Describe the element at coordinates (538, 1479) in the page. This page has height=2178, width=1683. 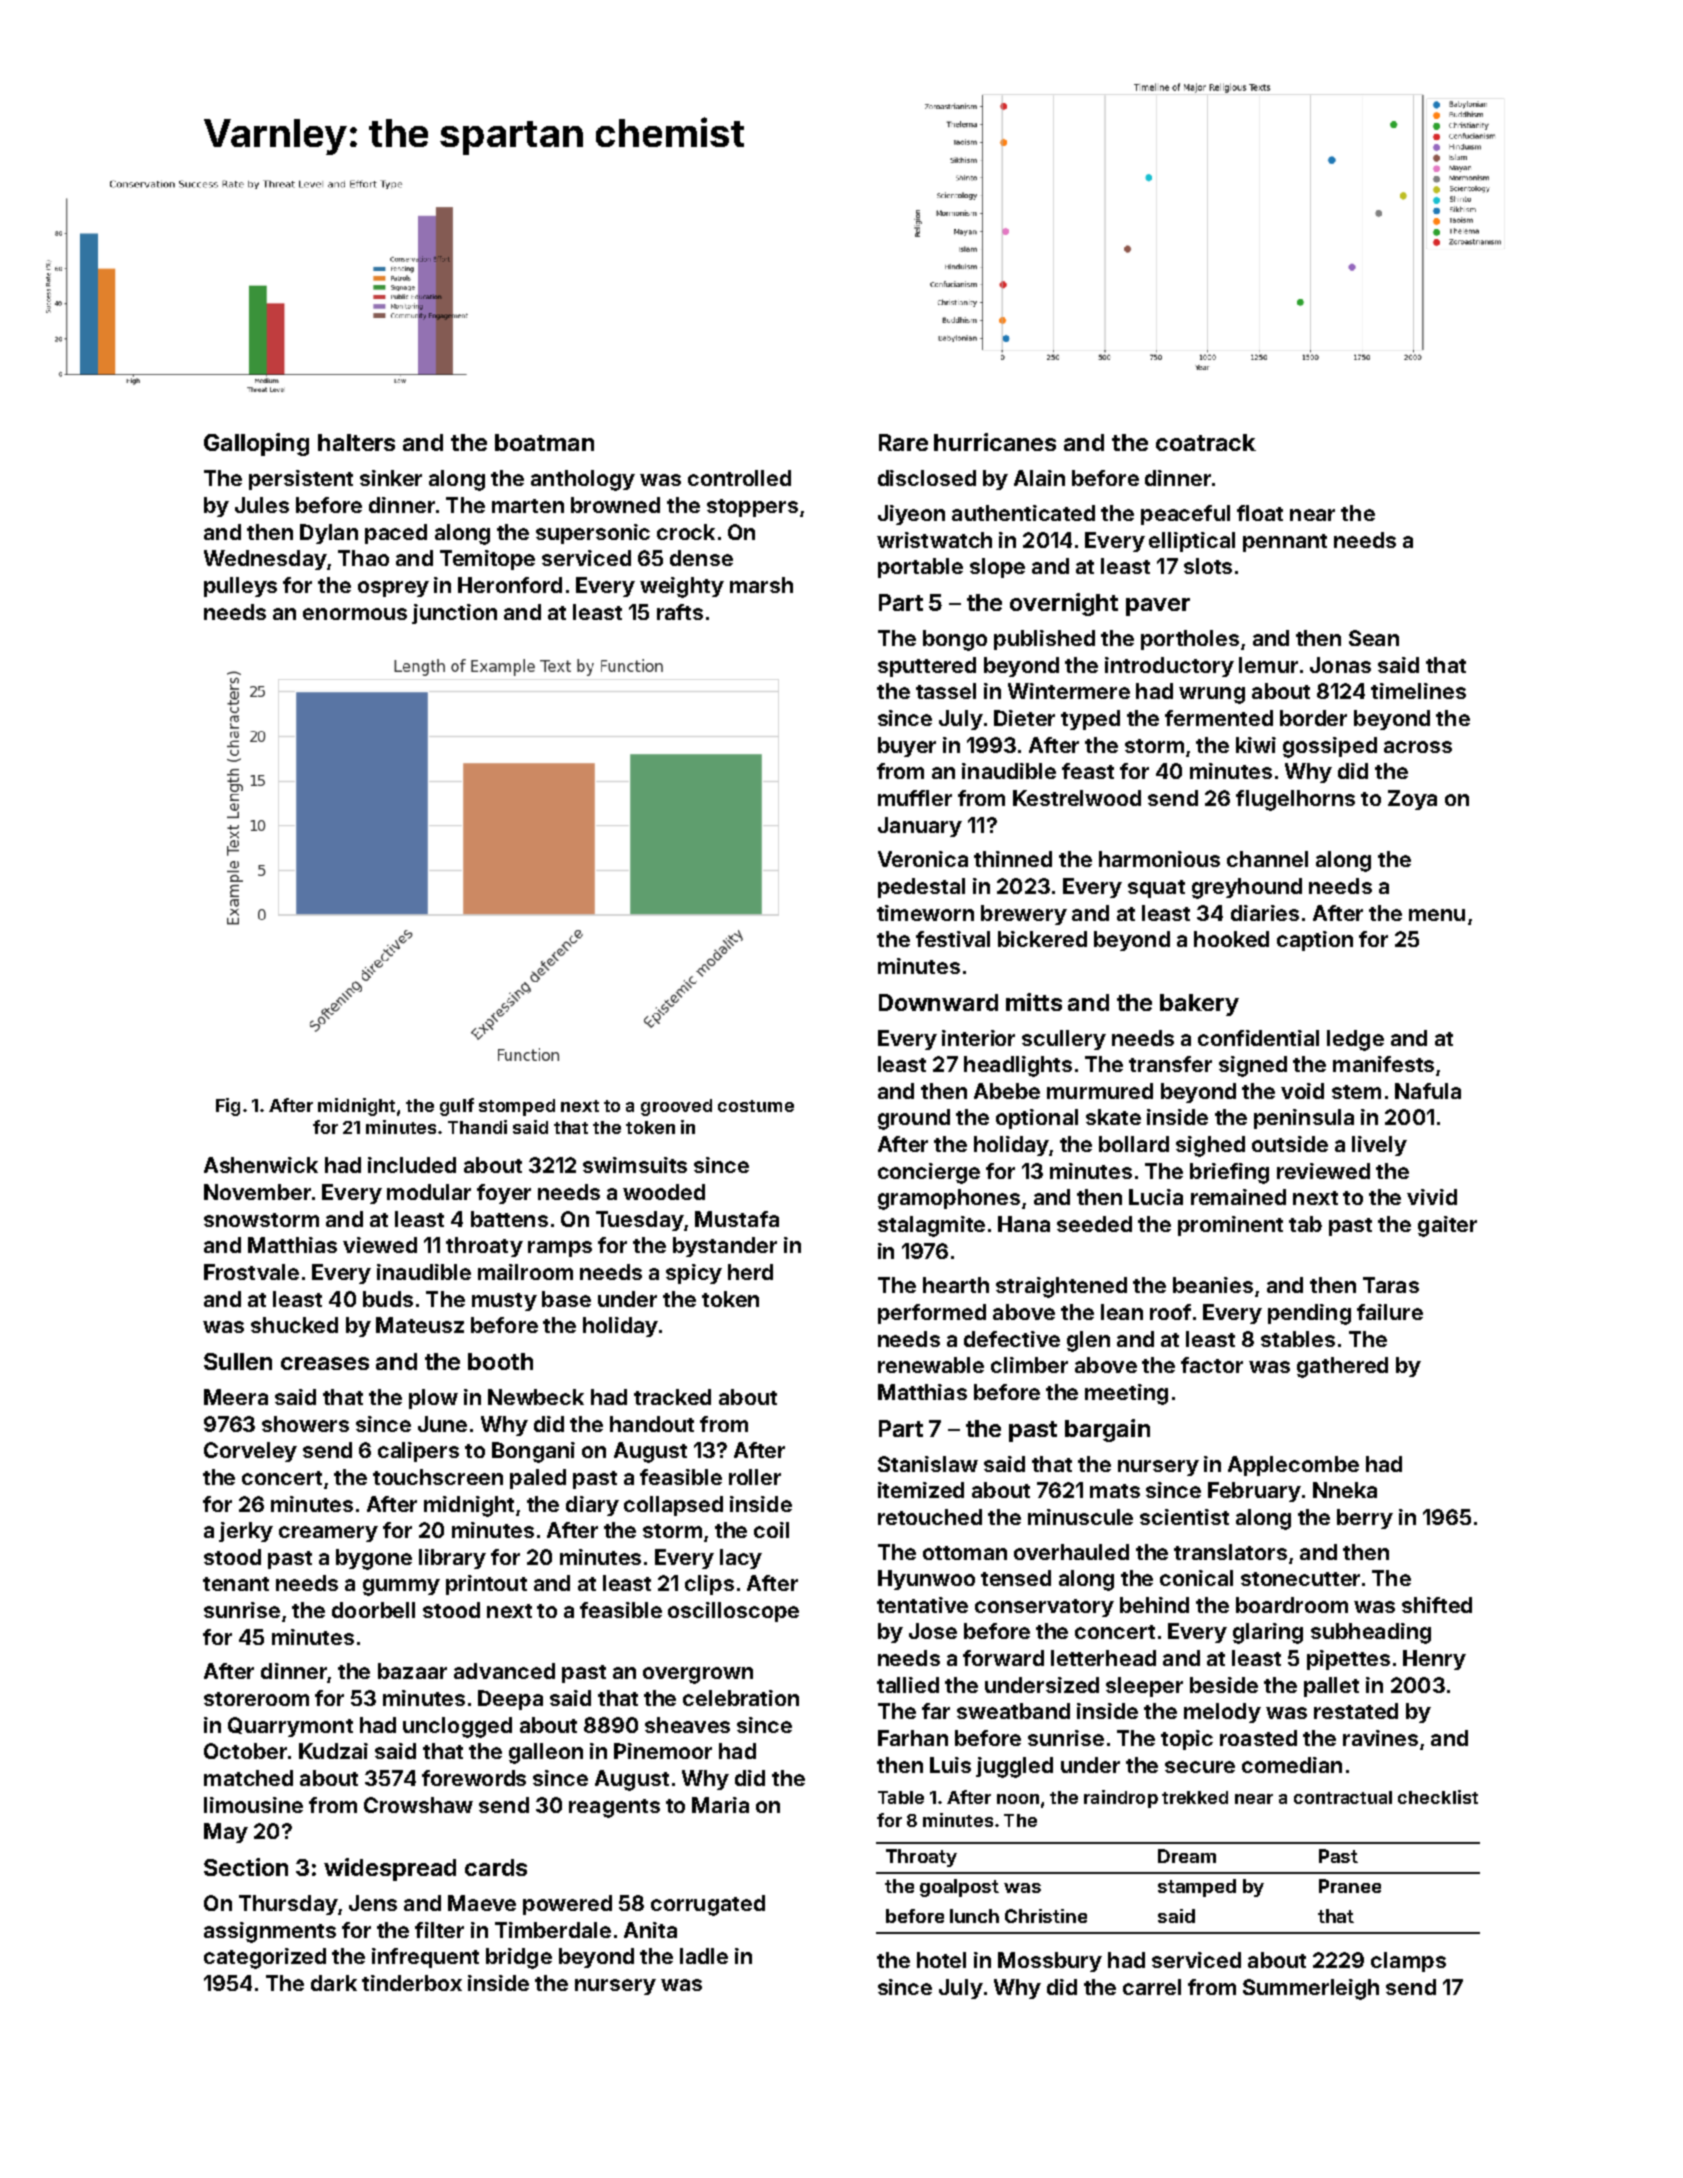
I see `paled` at that location.
